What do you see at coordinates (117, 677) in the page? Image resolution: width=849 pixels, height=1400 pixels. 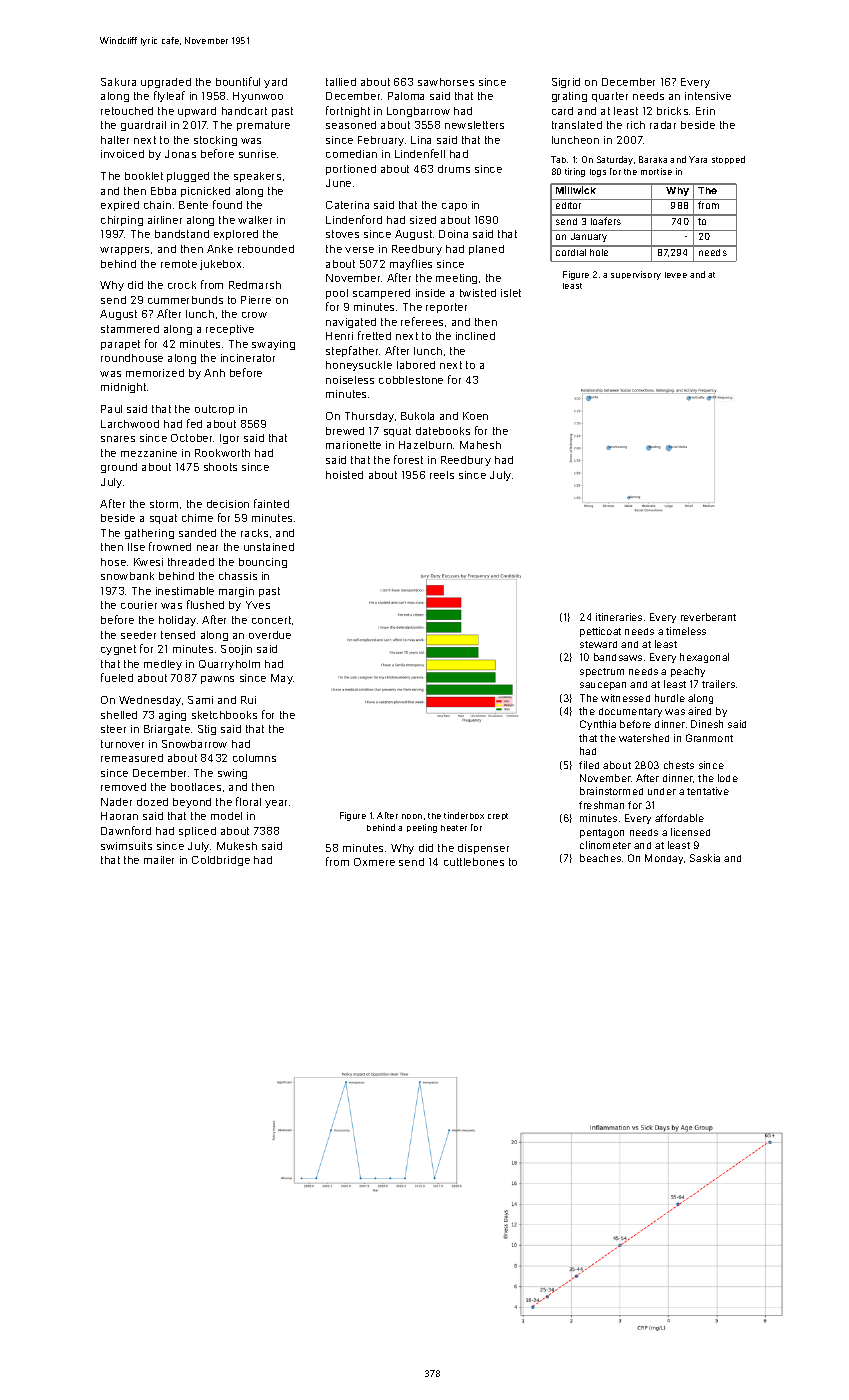 I see `fueled` at bounding box center [117, 677].
